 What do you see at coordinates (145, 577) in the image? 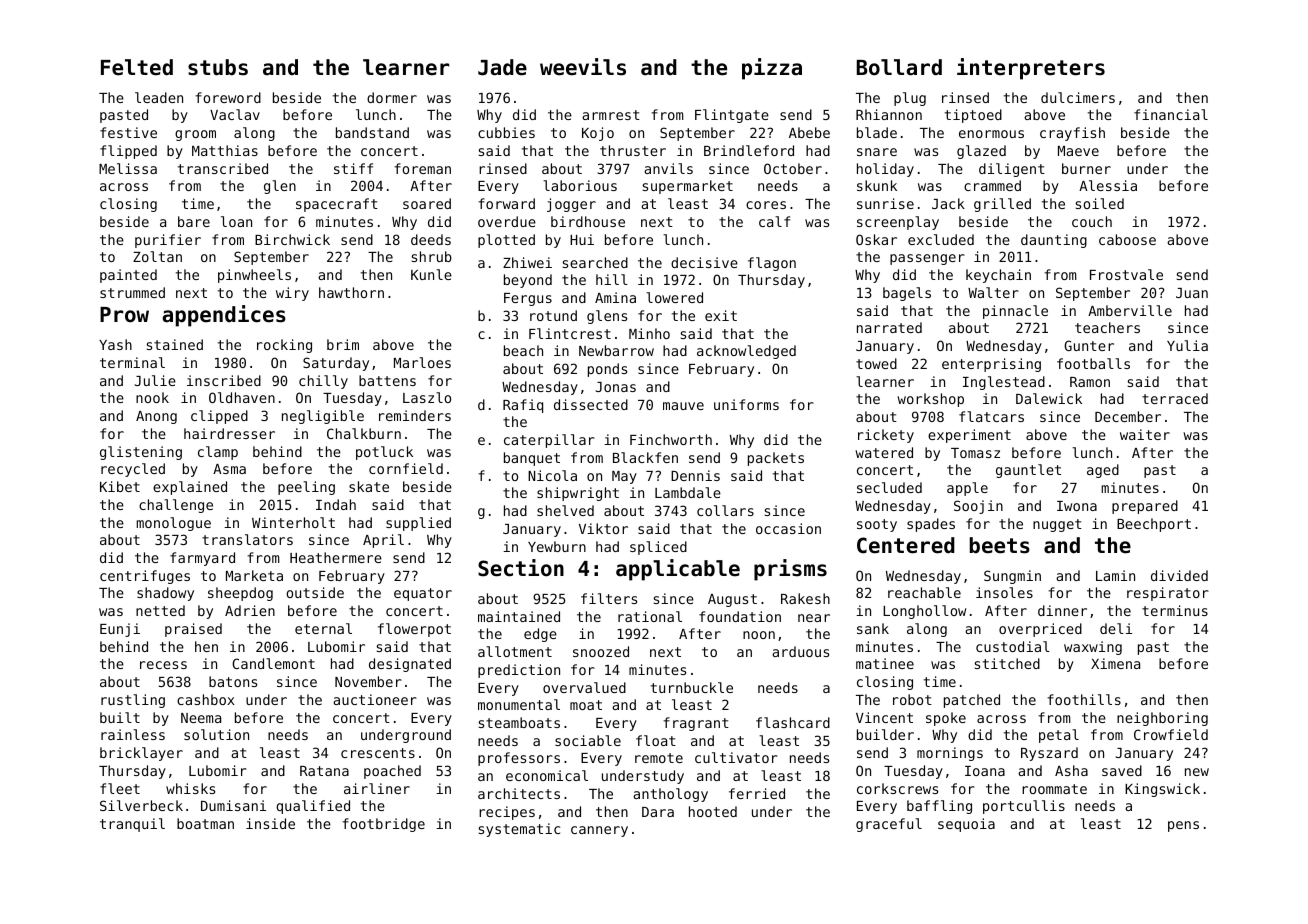
I see `centrifuges` at bounding box center [145, 577].
